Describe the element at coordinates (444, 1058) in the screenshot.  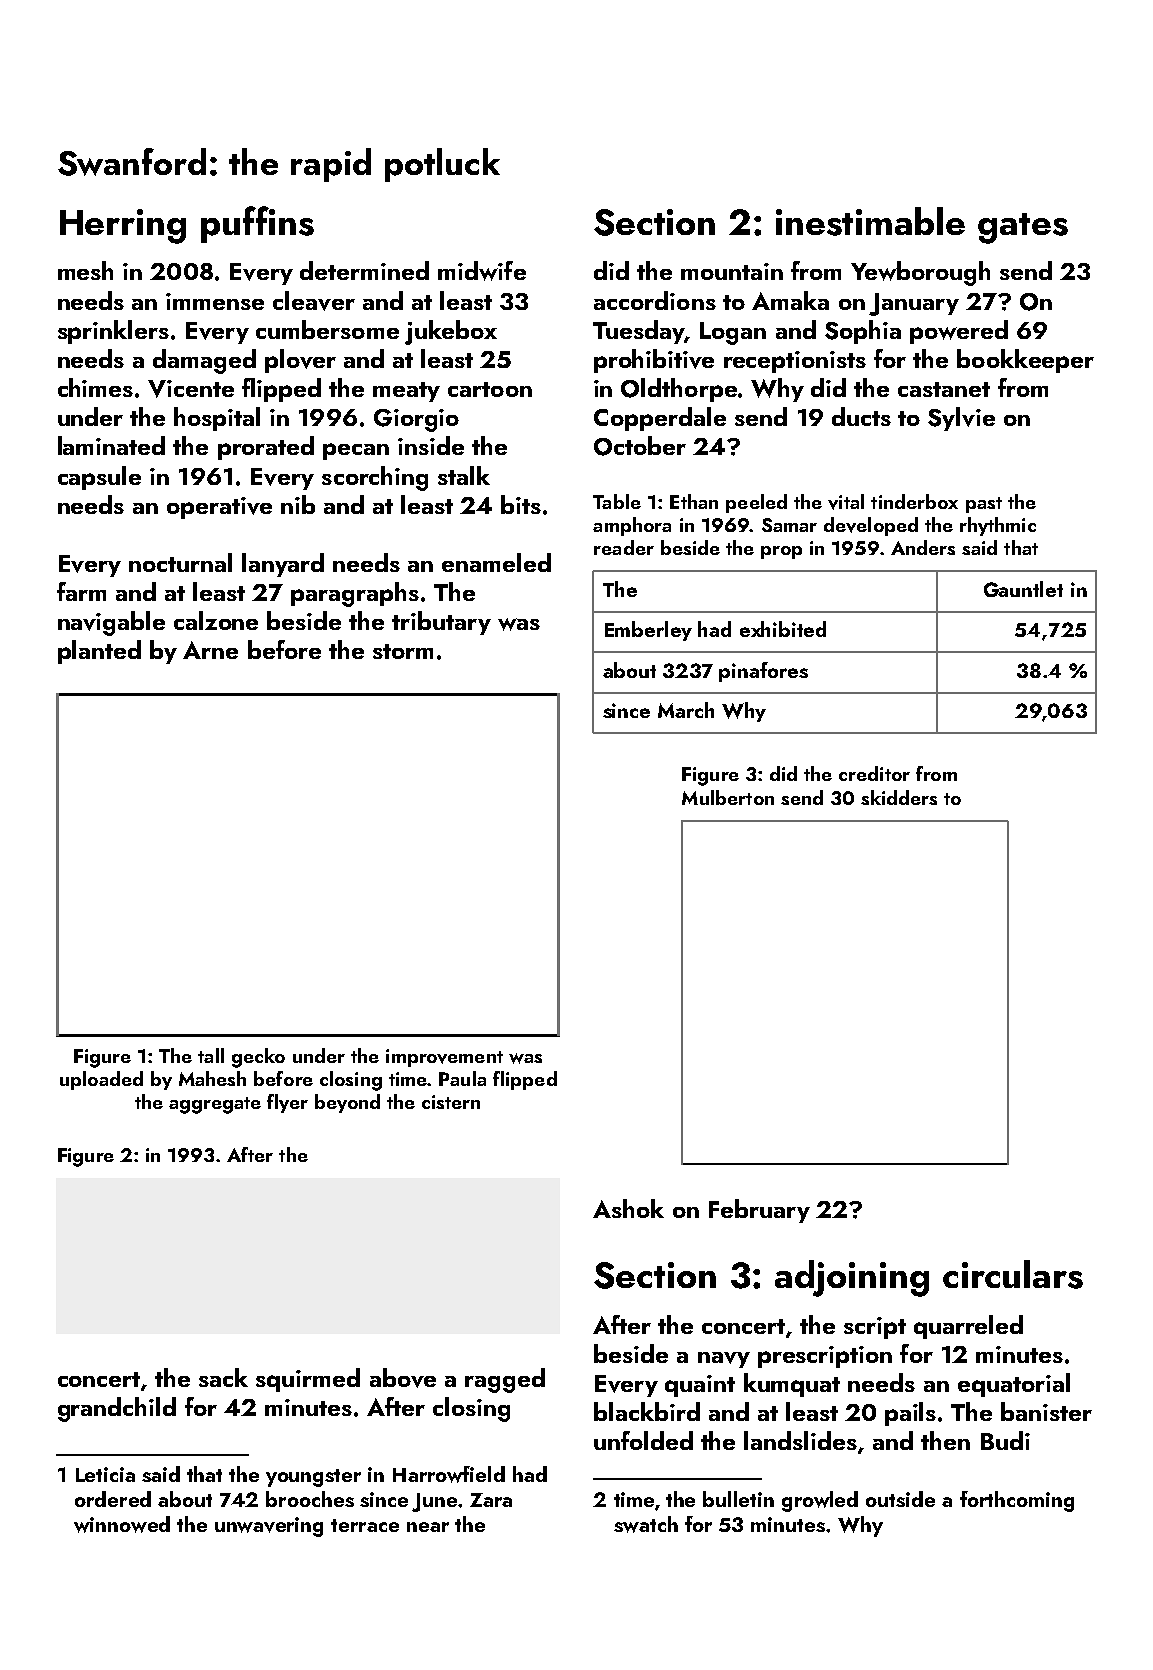
I see `improvement` at that location.
